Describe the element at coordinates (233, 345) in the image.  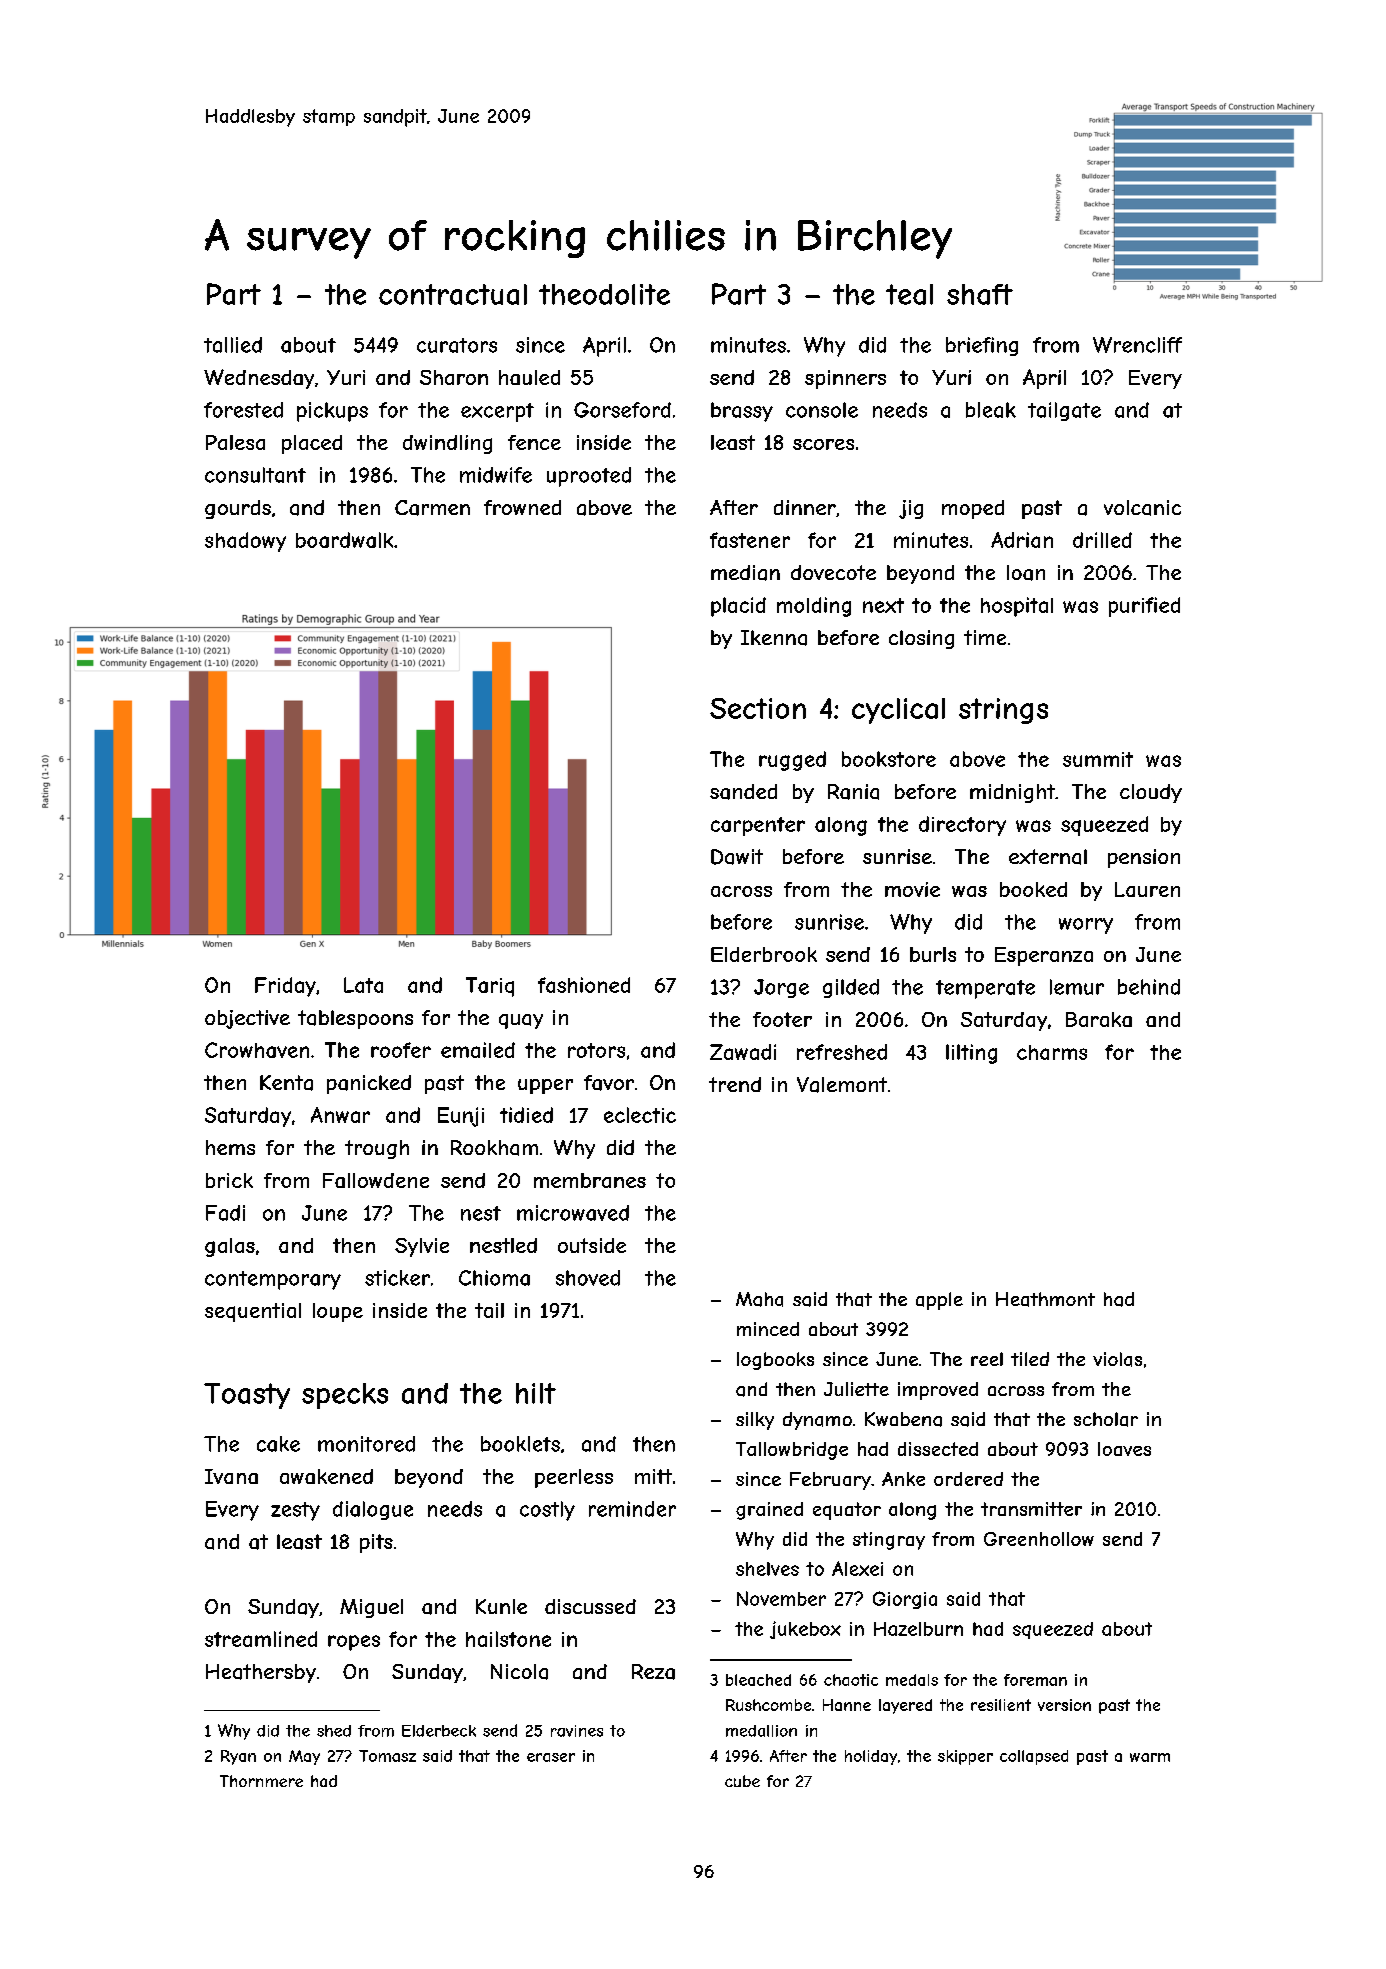
I see `tallied` at that location.
